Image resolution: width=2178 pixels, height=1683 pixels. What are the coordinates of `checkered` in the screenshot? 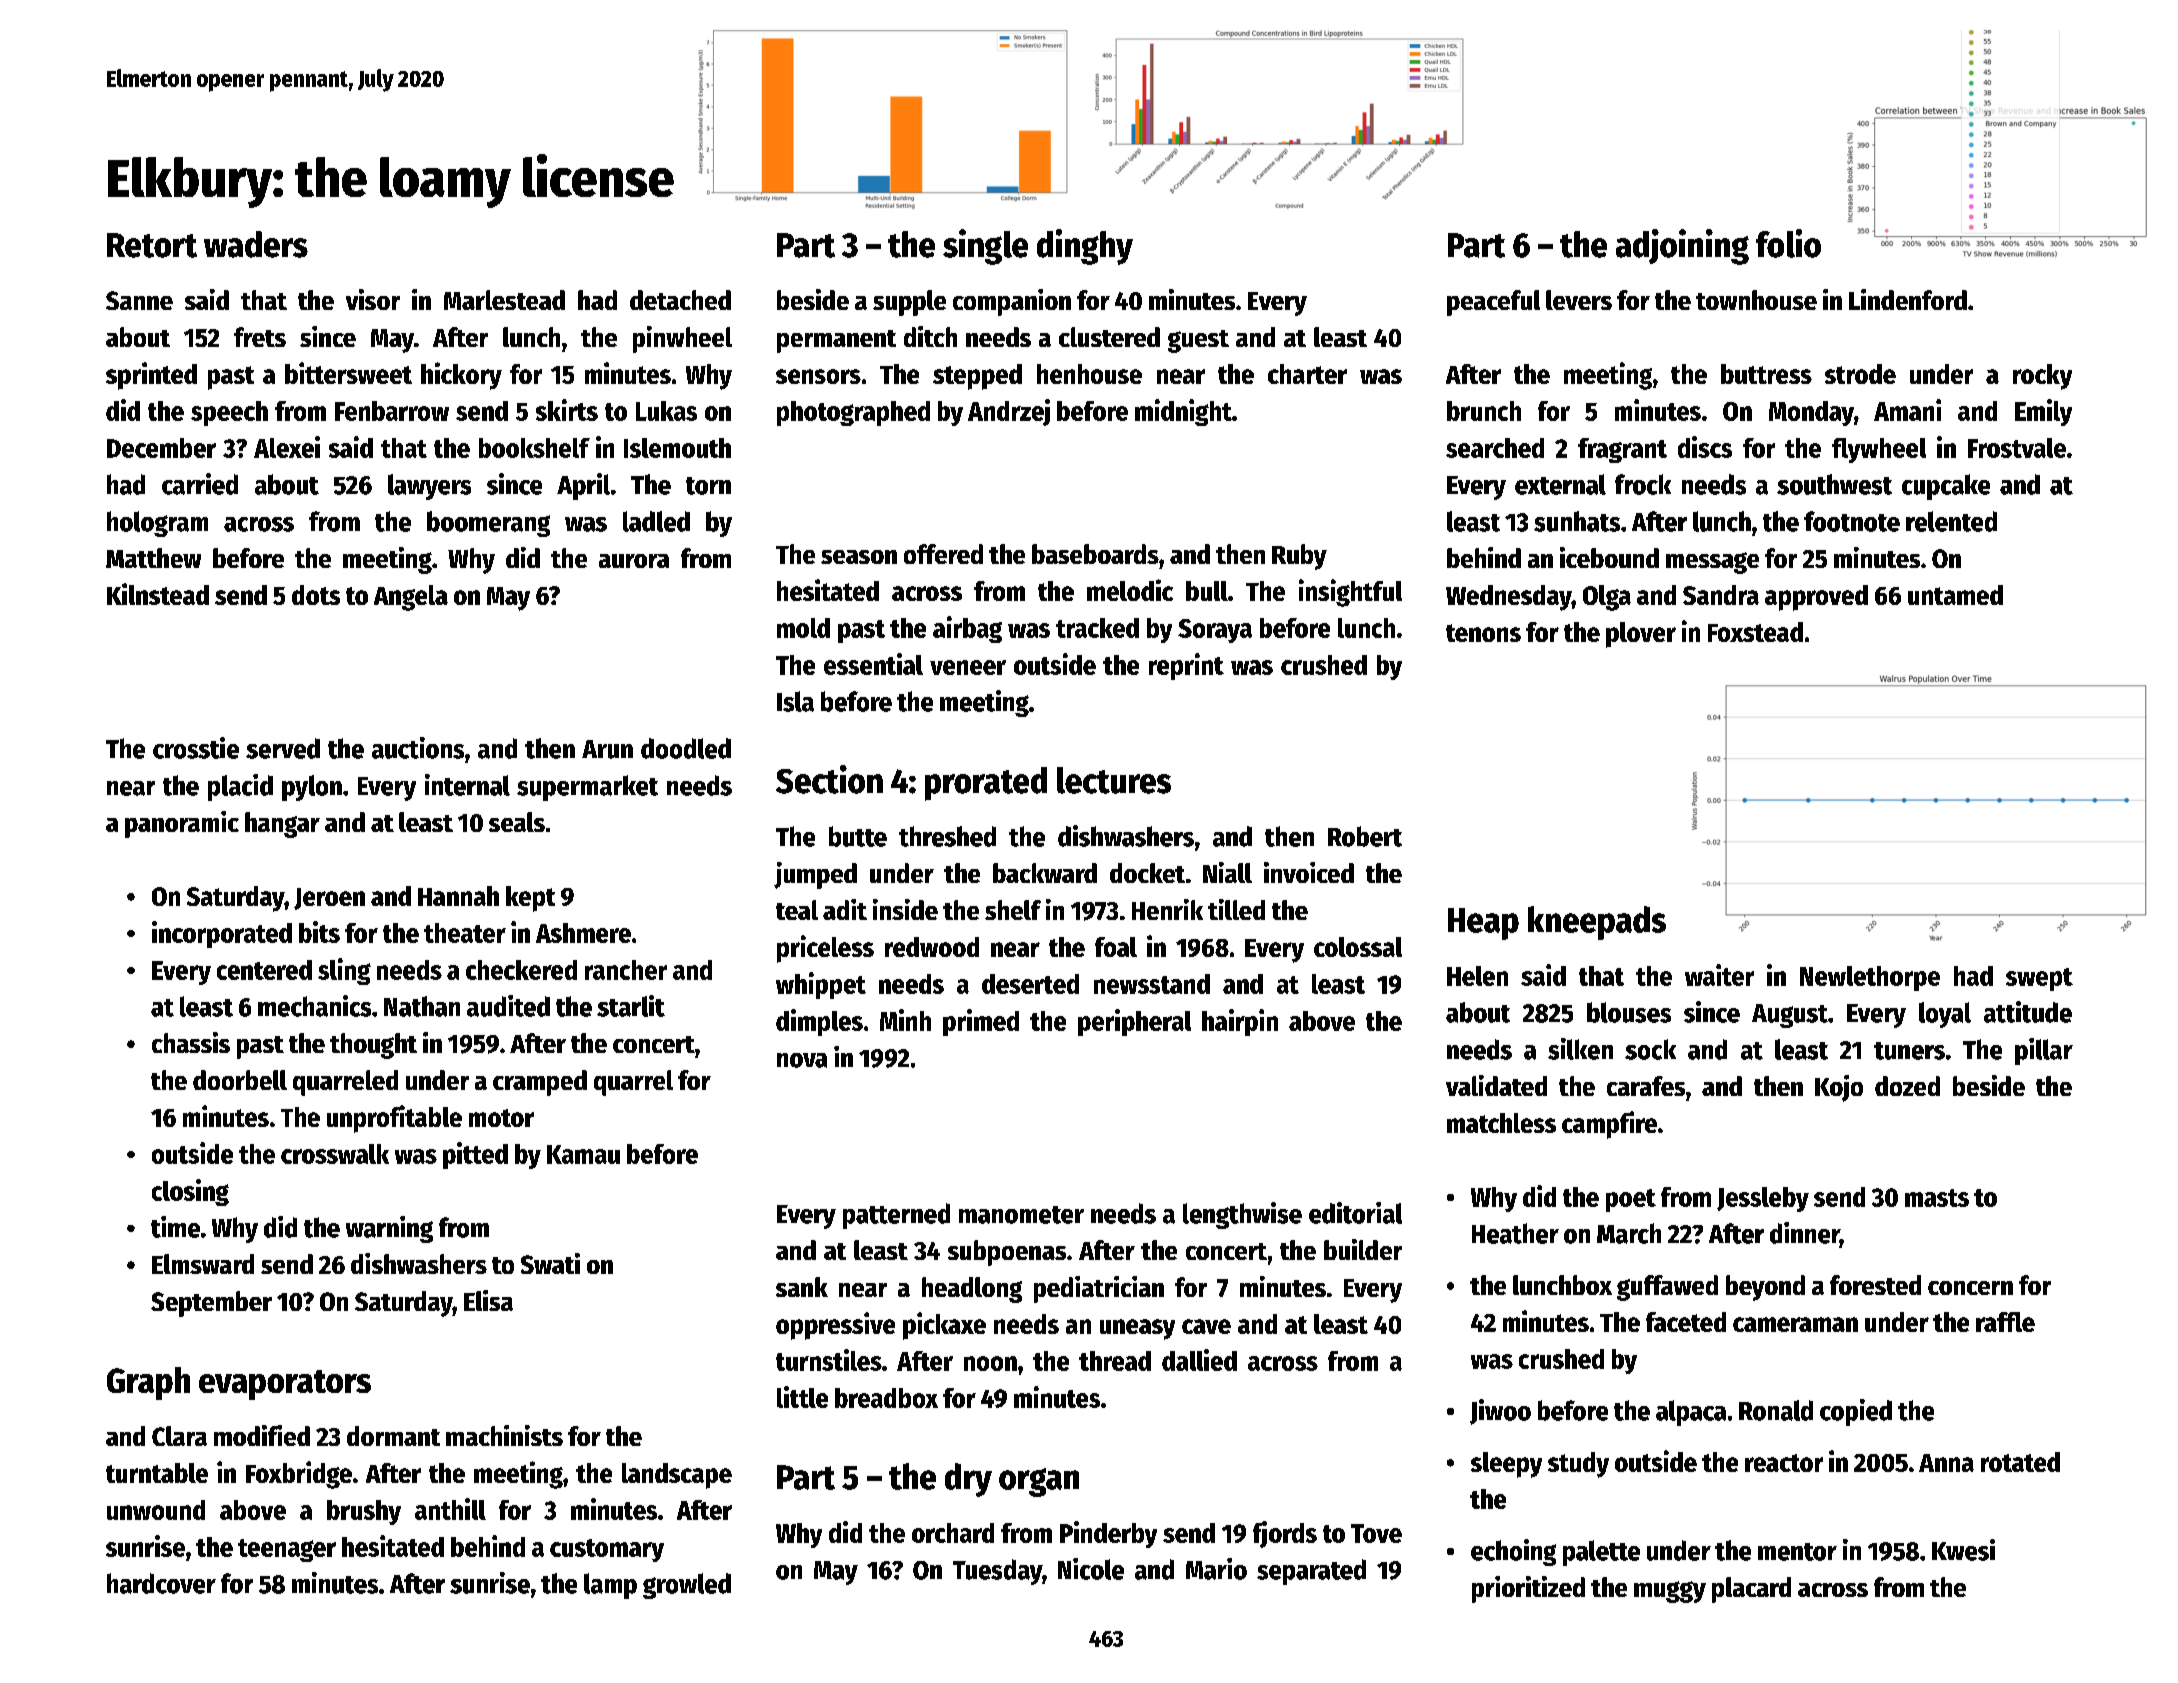 It's located at (521, 970).
